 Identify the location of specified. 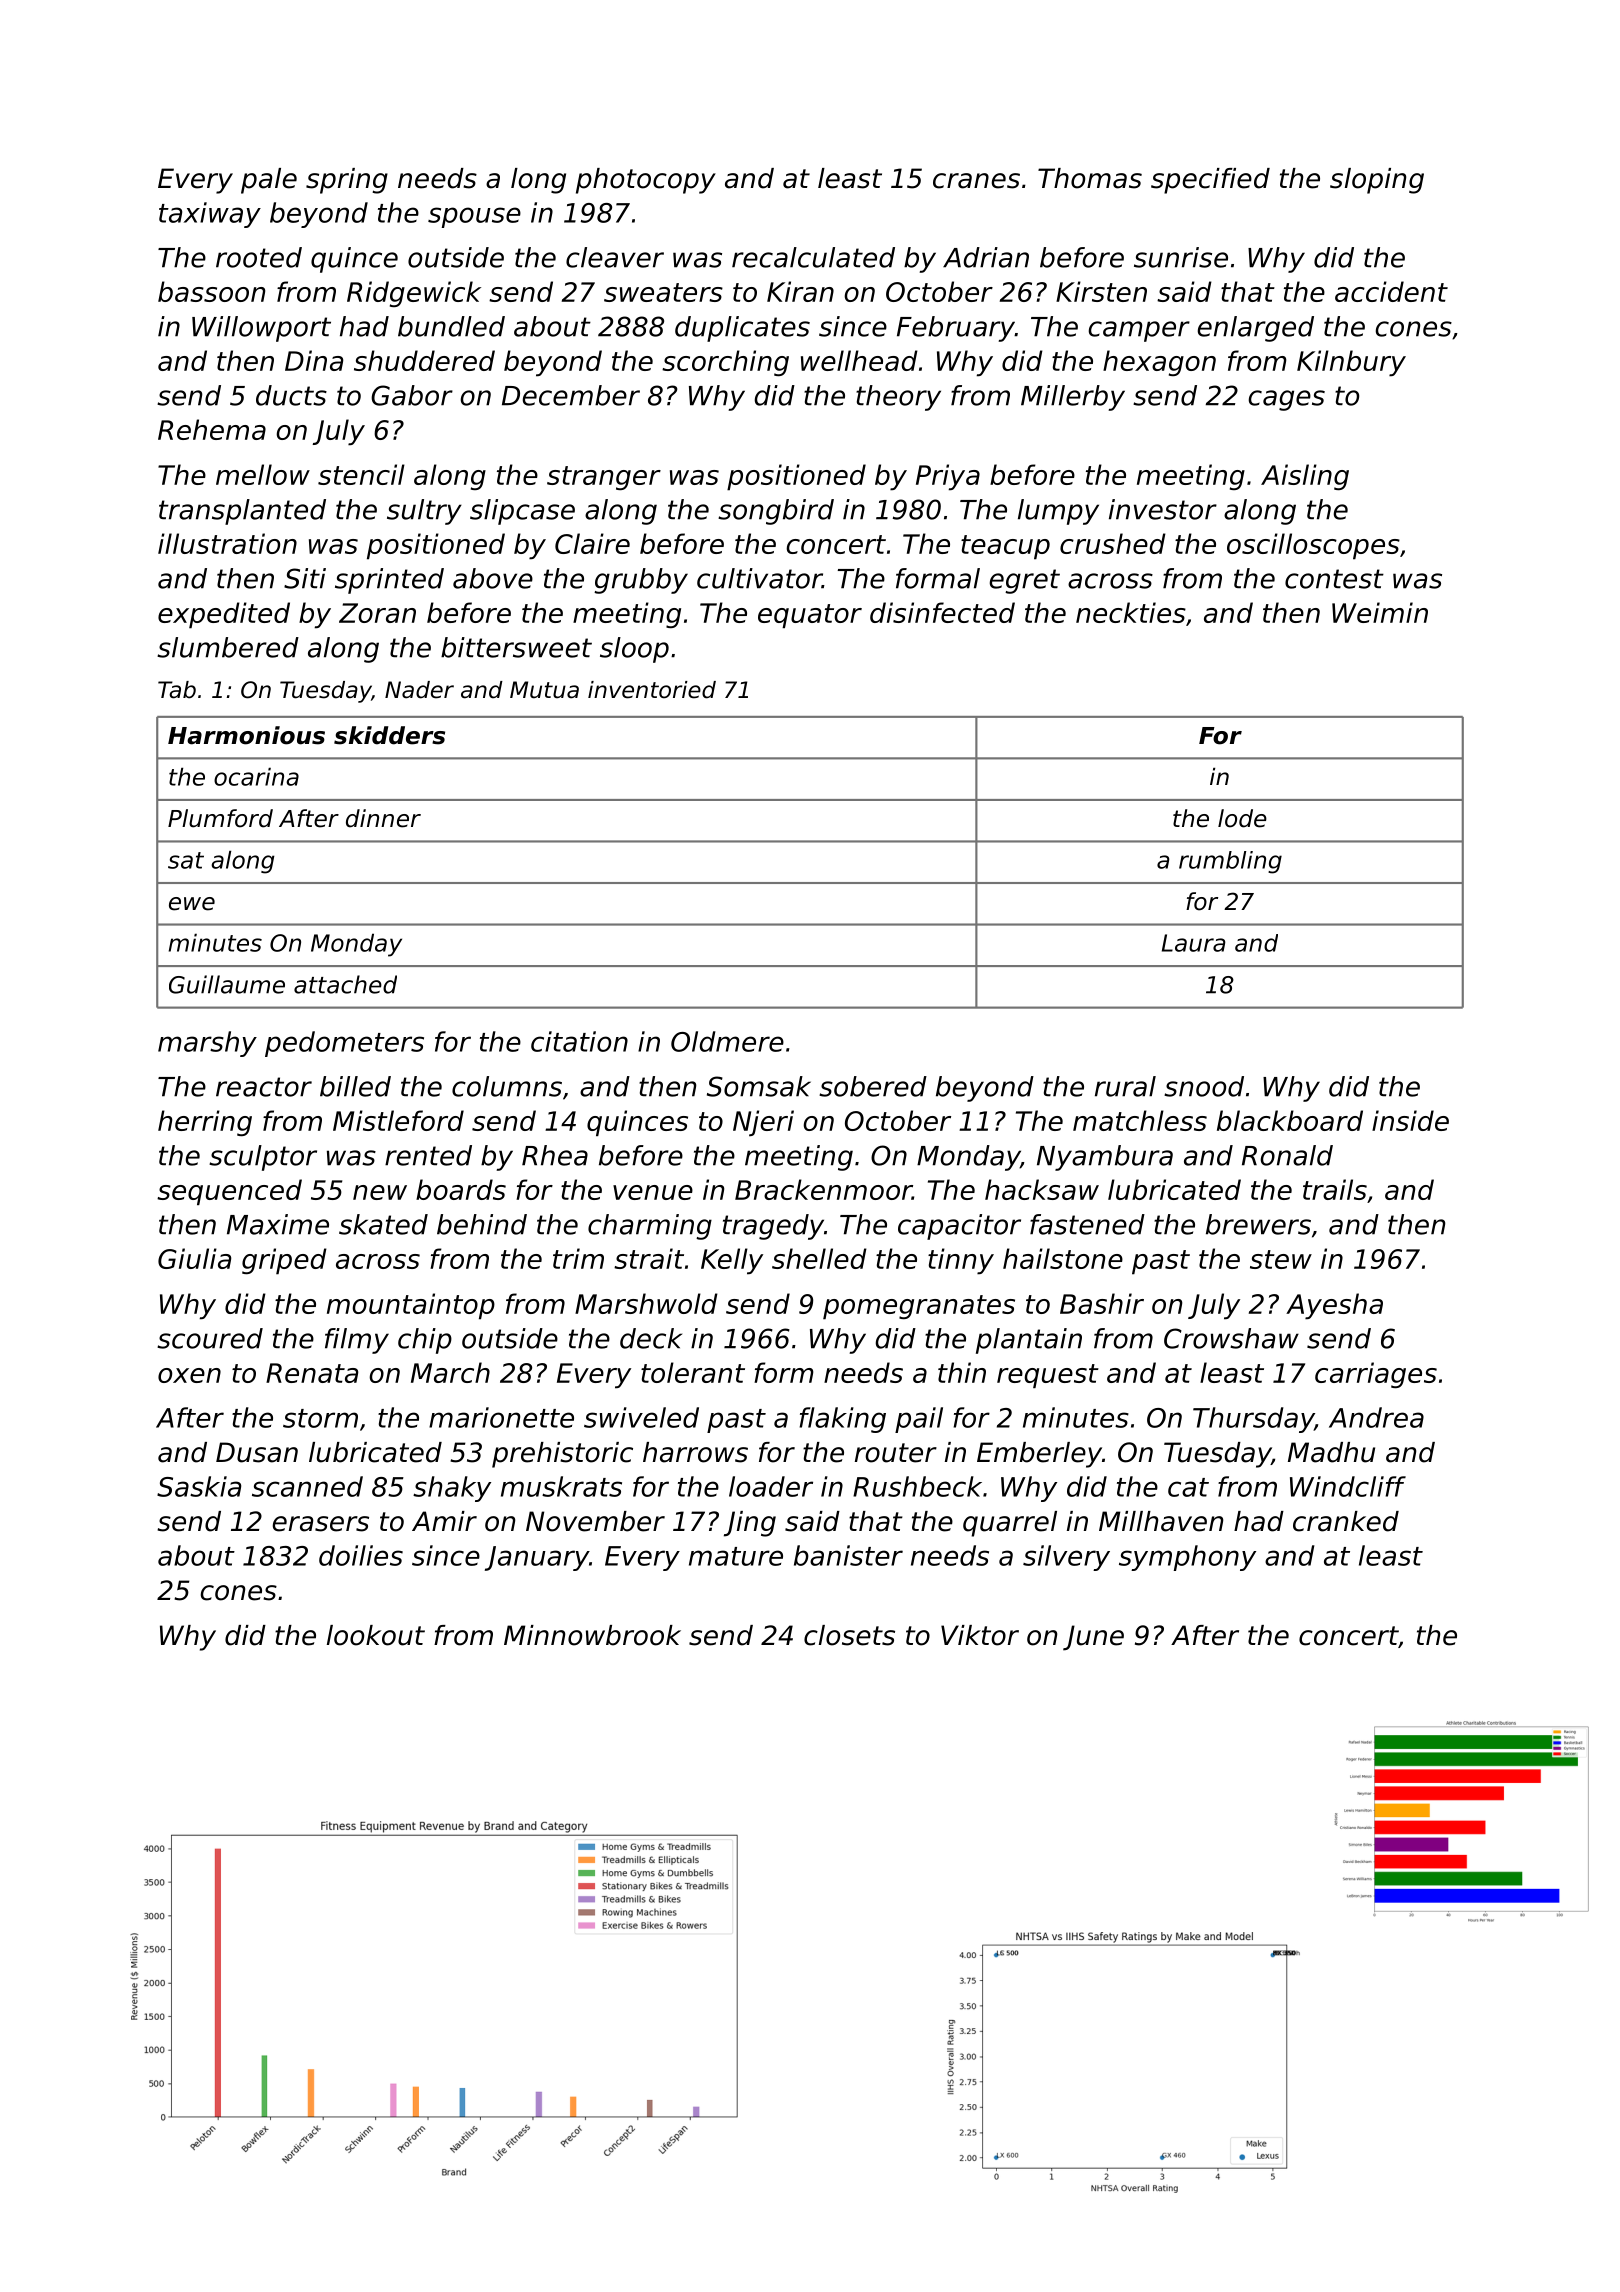
(1210, 181).
